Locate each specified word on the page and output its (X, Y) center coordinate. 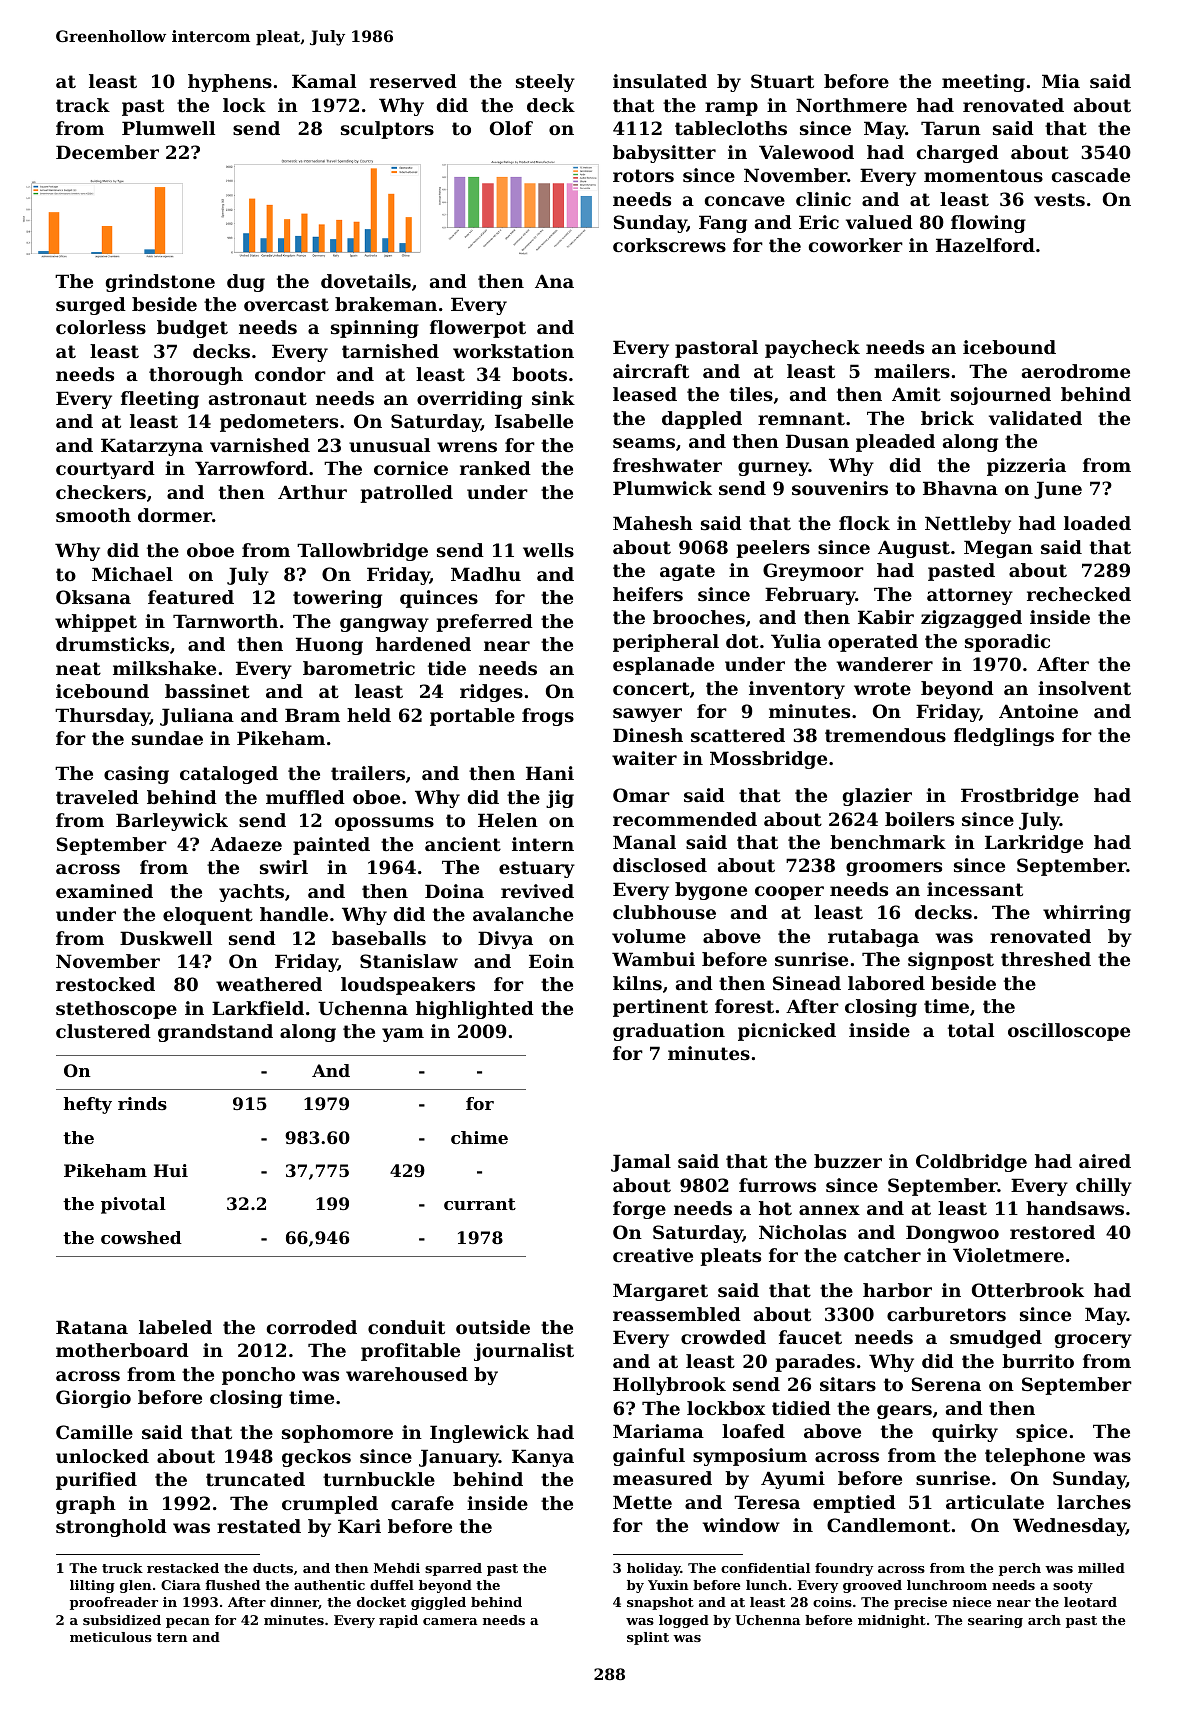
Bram (312, 715)
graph (86, 1505)
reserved (413, 81)
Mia (1061, 81)
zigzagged (971, 619)
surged (91, 306)
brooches (699, 617)
